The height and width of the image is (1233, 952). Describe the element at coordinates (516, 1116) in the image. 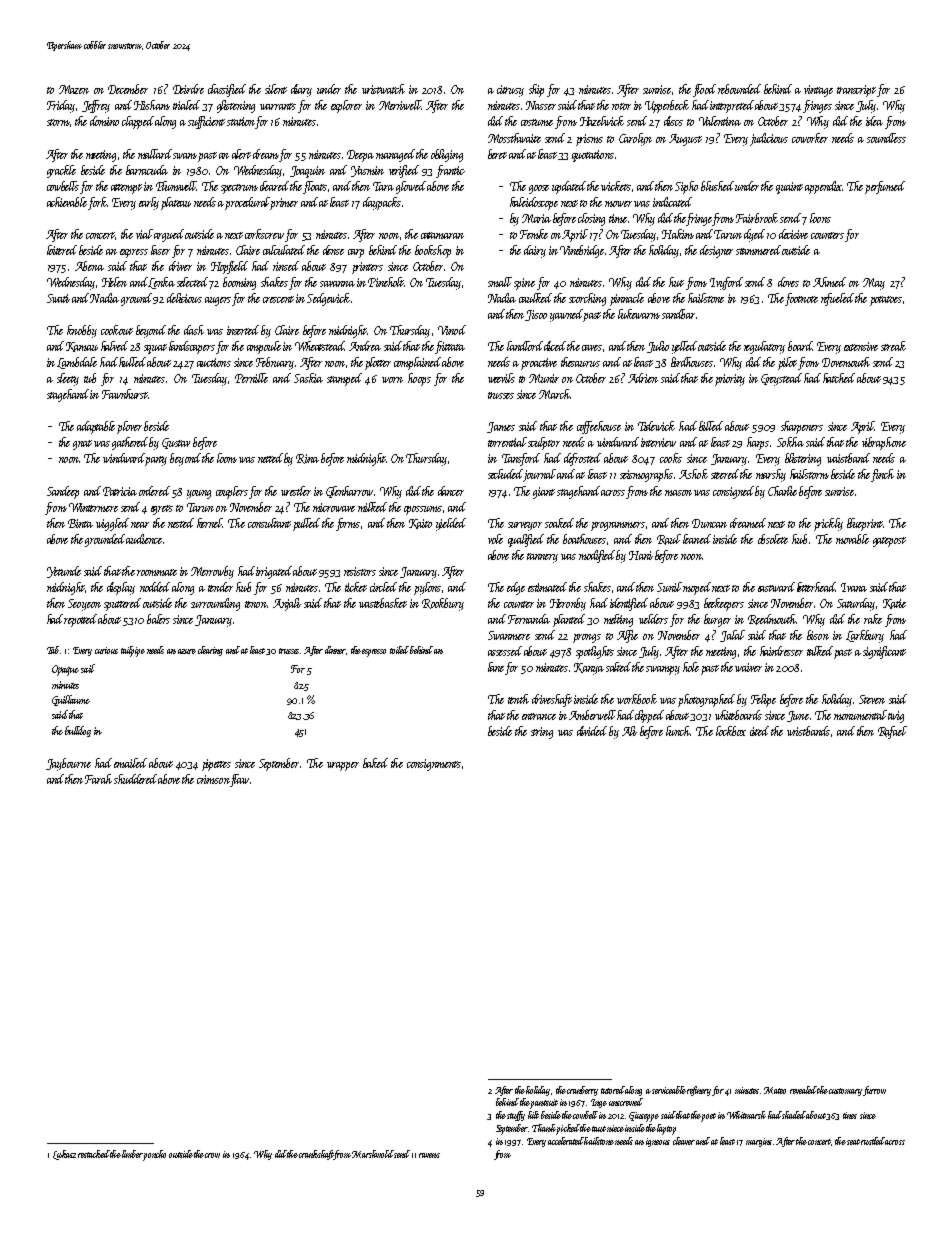

I see `stuffy` at that location.
